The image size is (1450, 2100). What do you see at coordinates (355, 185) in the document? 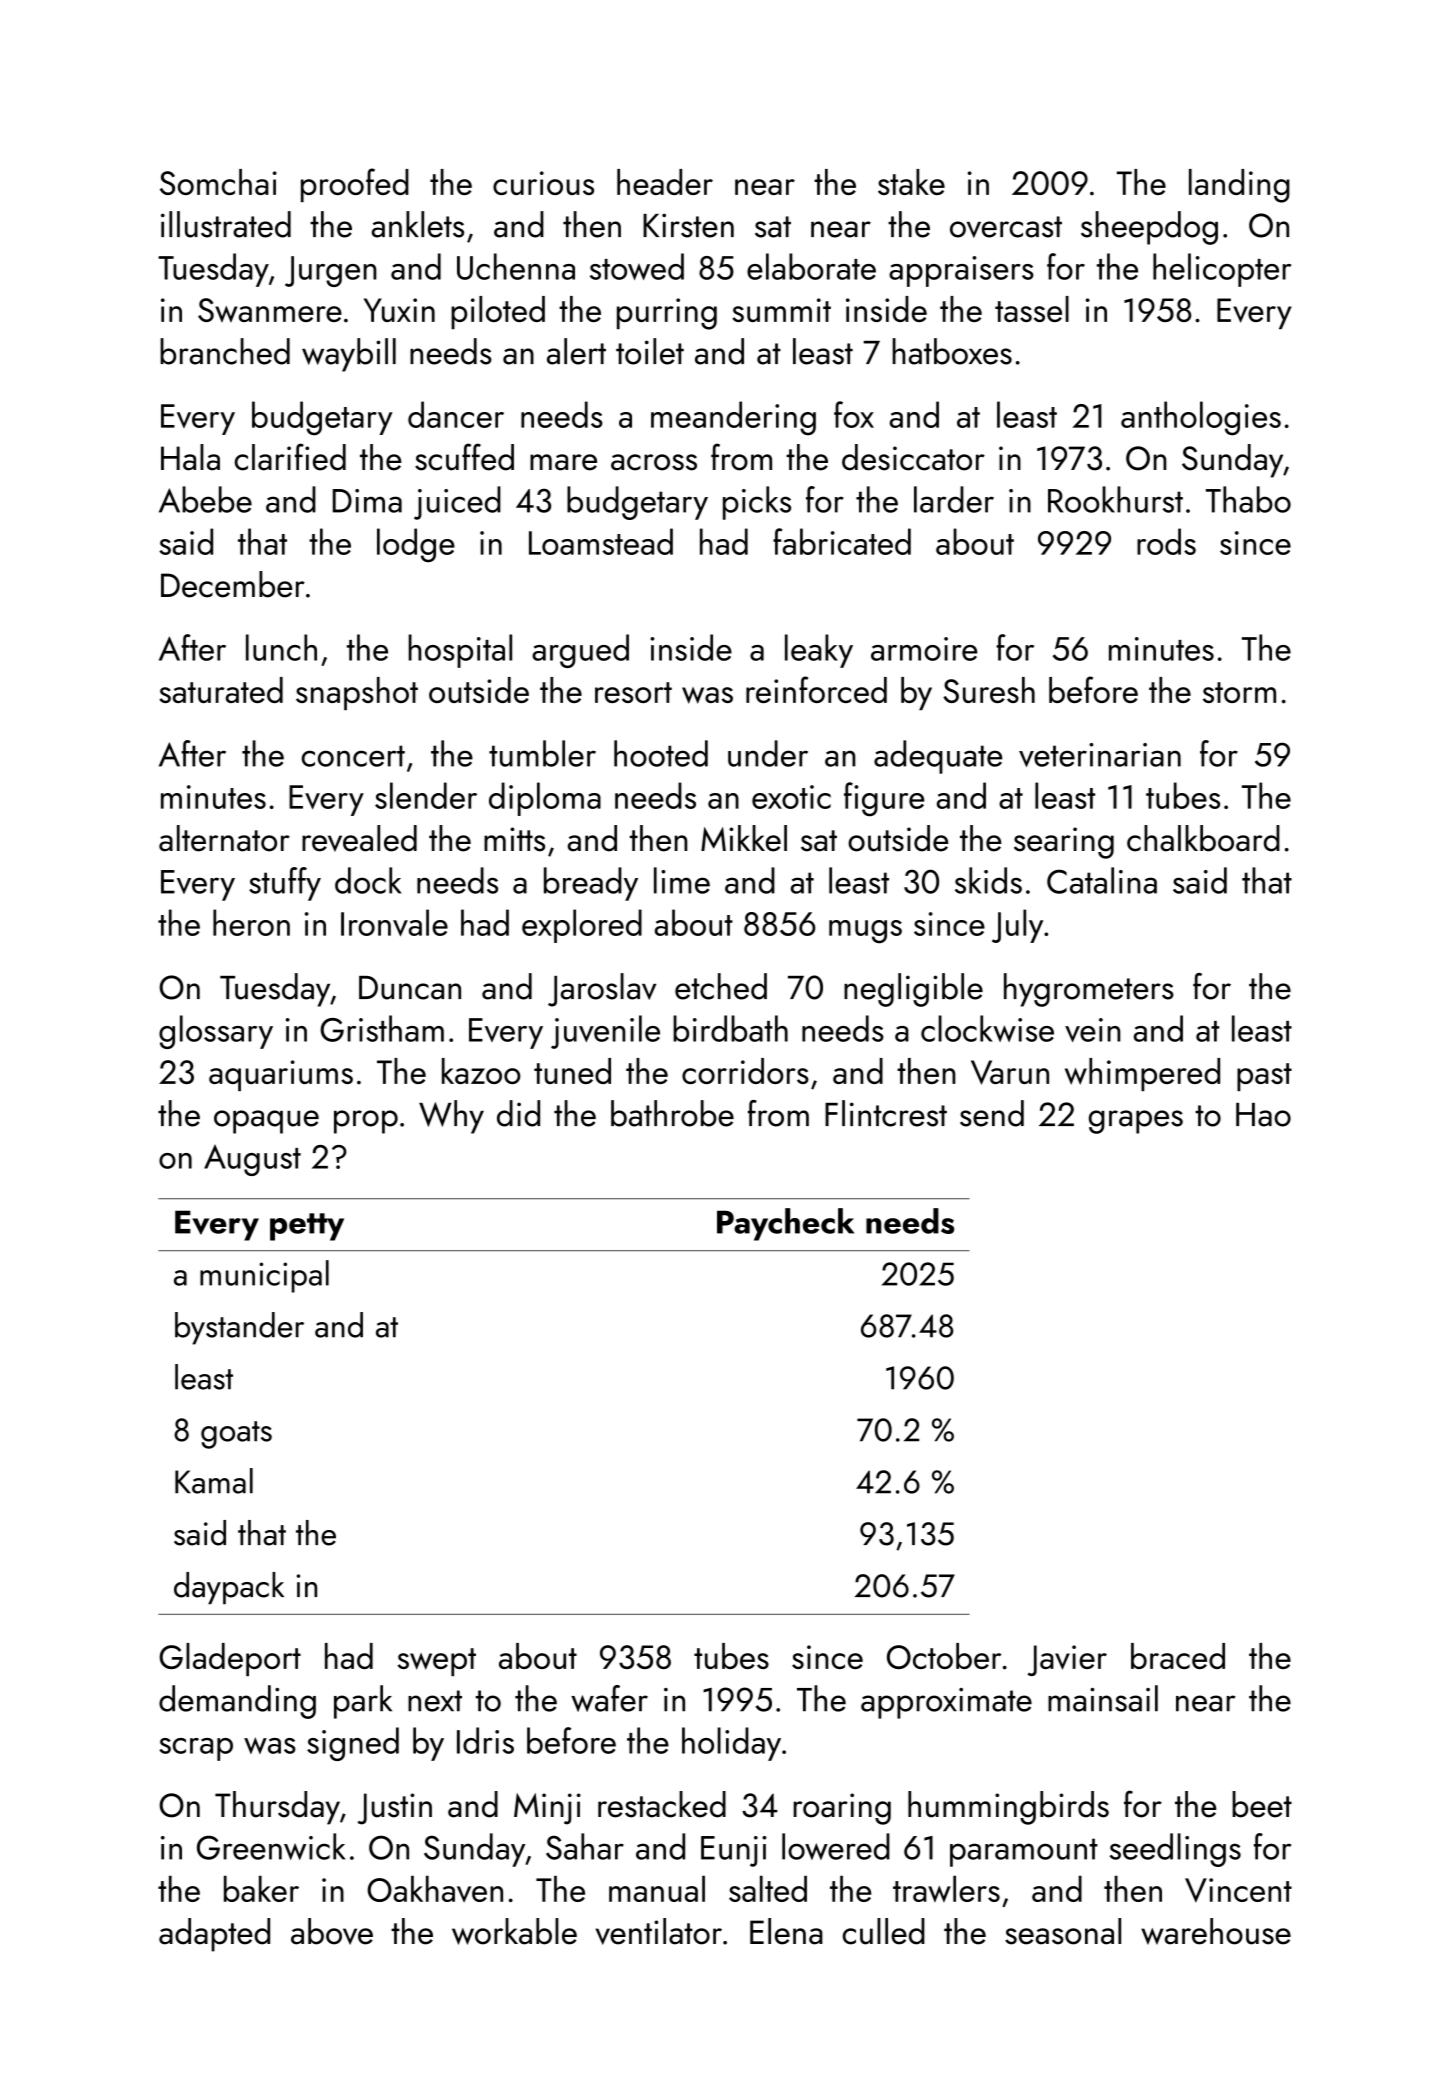
I see `proofed` at bounding box center [355, 185].
